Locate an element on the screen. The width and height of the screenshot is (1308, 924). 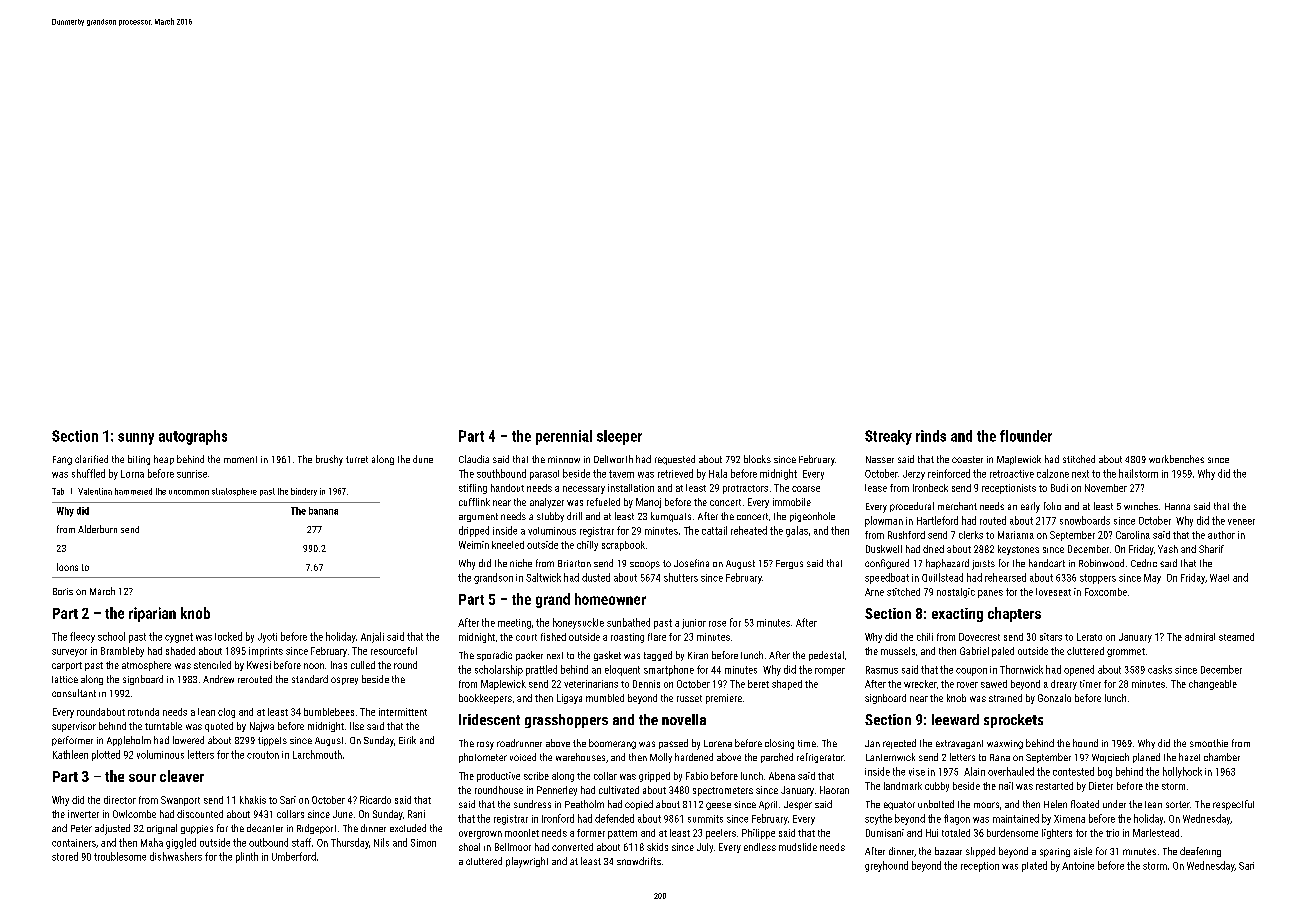
clarified is located at coordinates (91, 459).
